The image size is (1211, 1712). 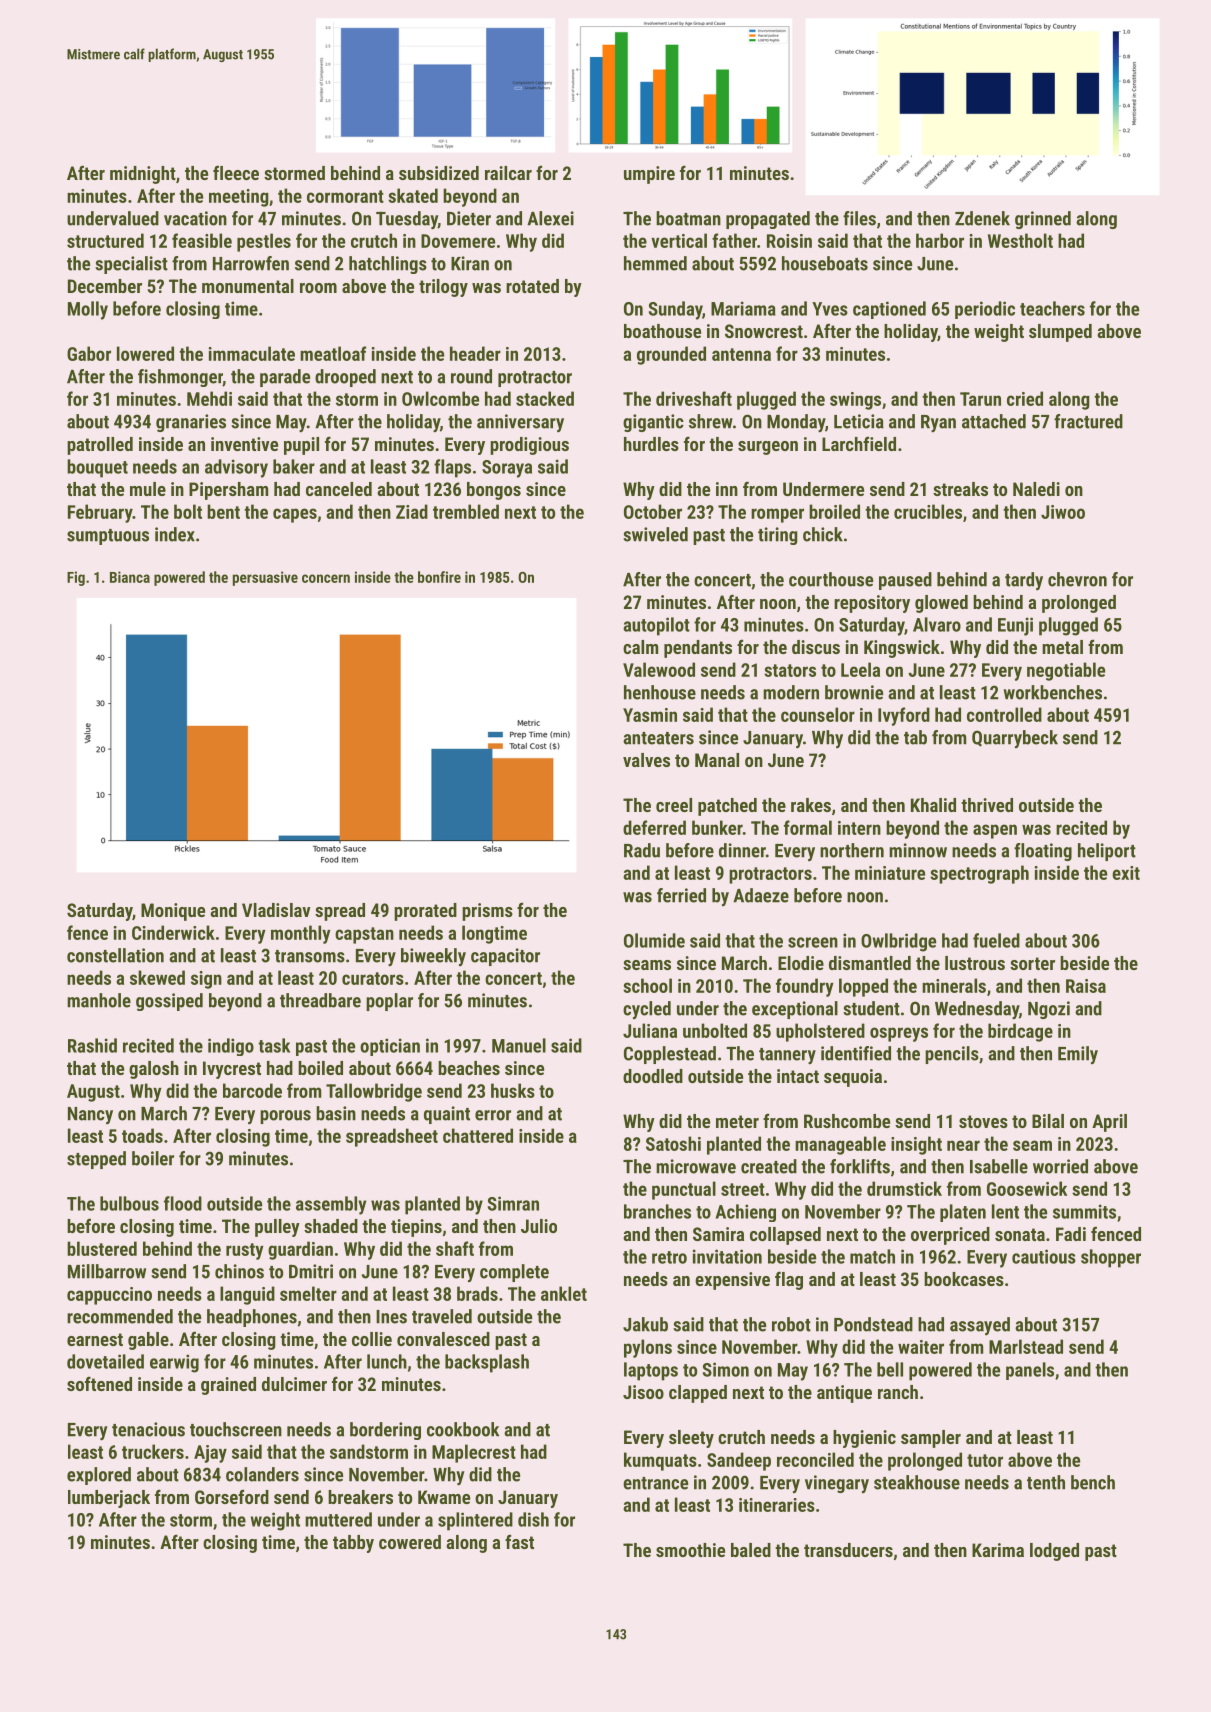 I want to click on vacation, so click(x=195, y=218).
